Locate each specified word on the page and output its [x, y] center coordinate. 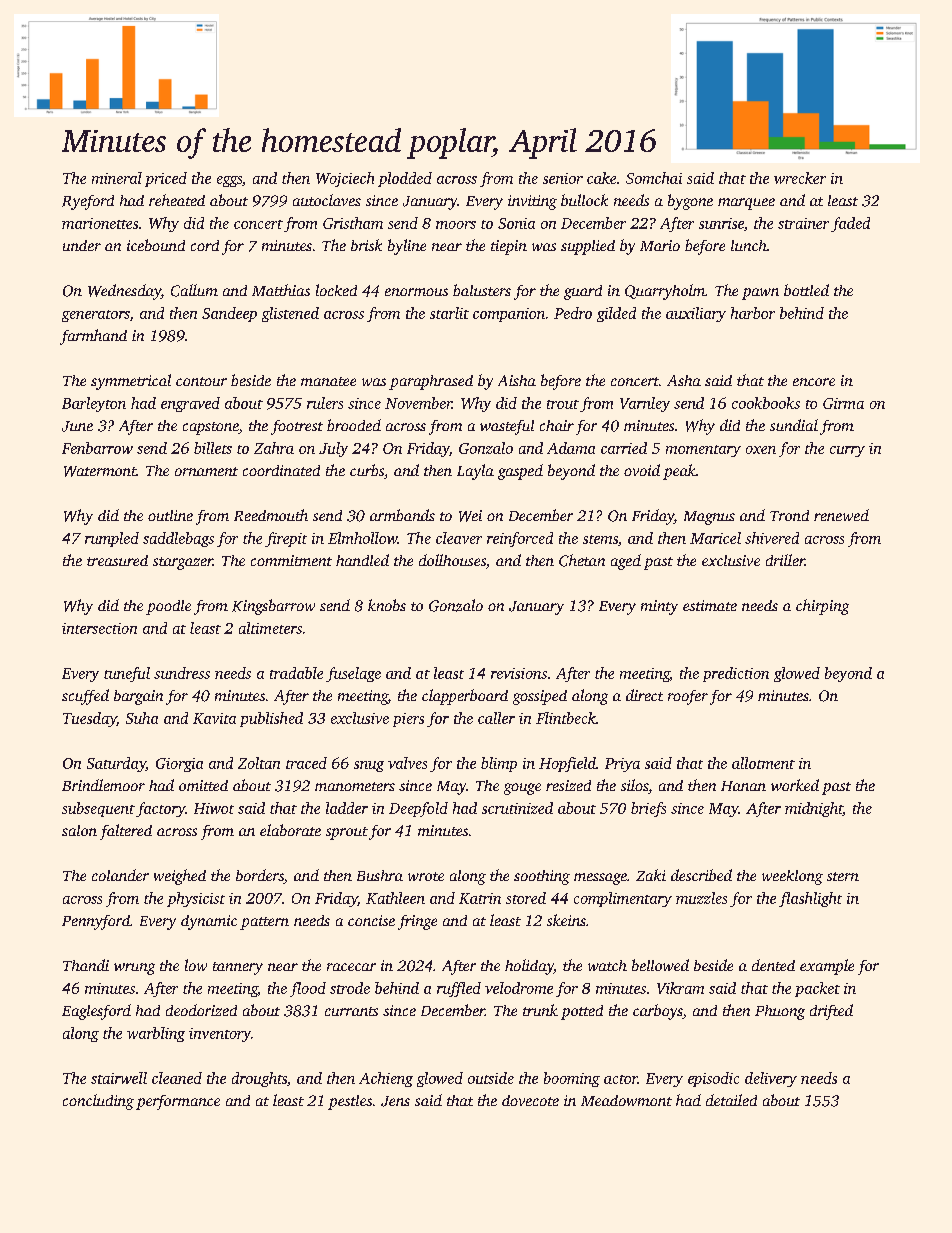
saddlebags [178, 539]
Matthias [281, 290]
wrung [134, 969]
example [827, 967]
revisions [519, 673]
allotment [763, 763]
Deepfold [418, 809]
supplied [588, 247]
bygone [690, 202]
